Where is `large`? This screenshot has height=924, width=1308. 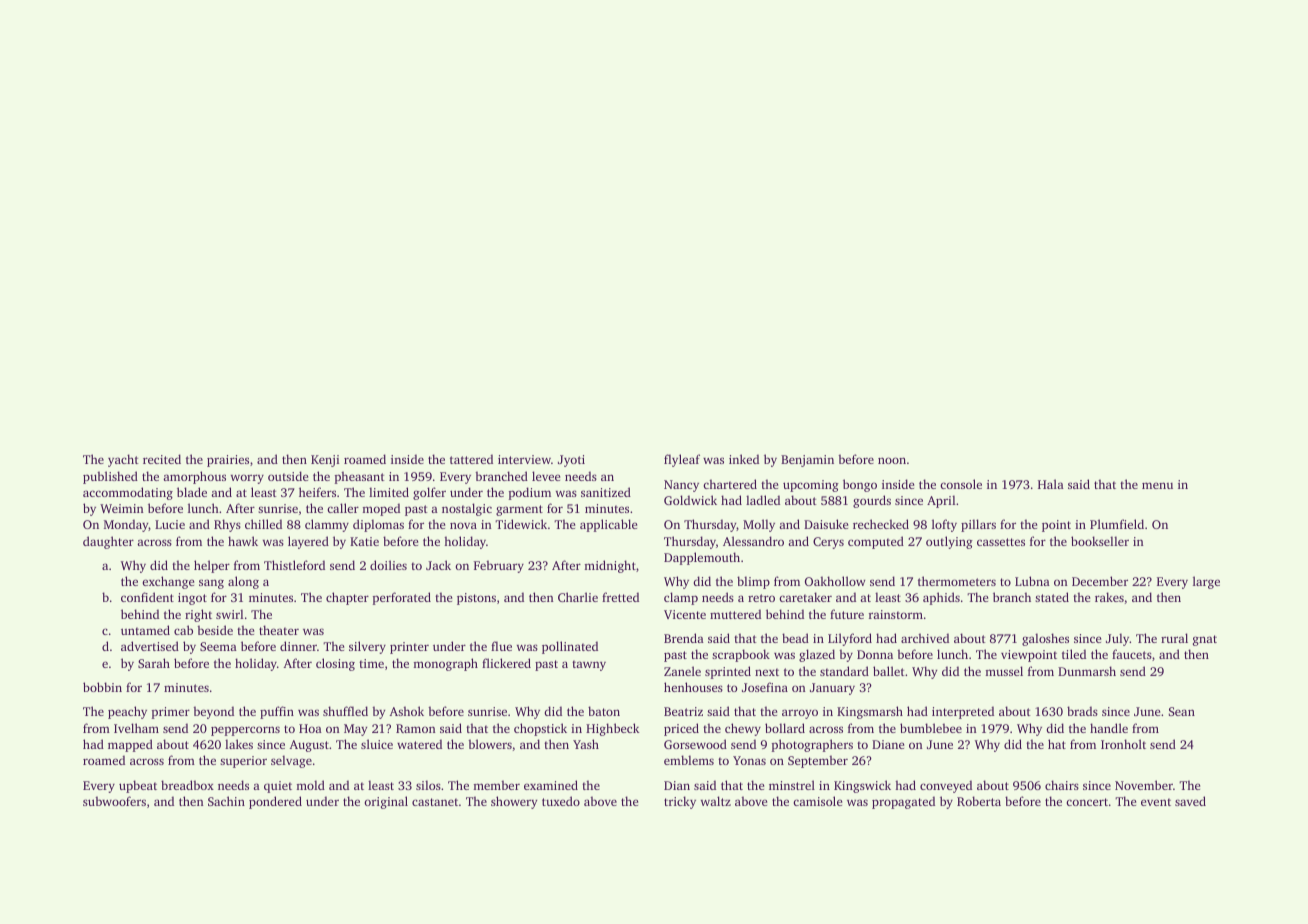 large is located at coordinates (1206, 582).
